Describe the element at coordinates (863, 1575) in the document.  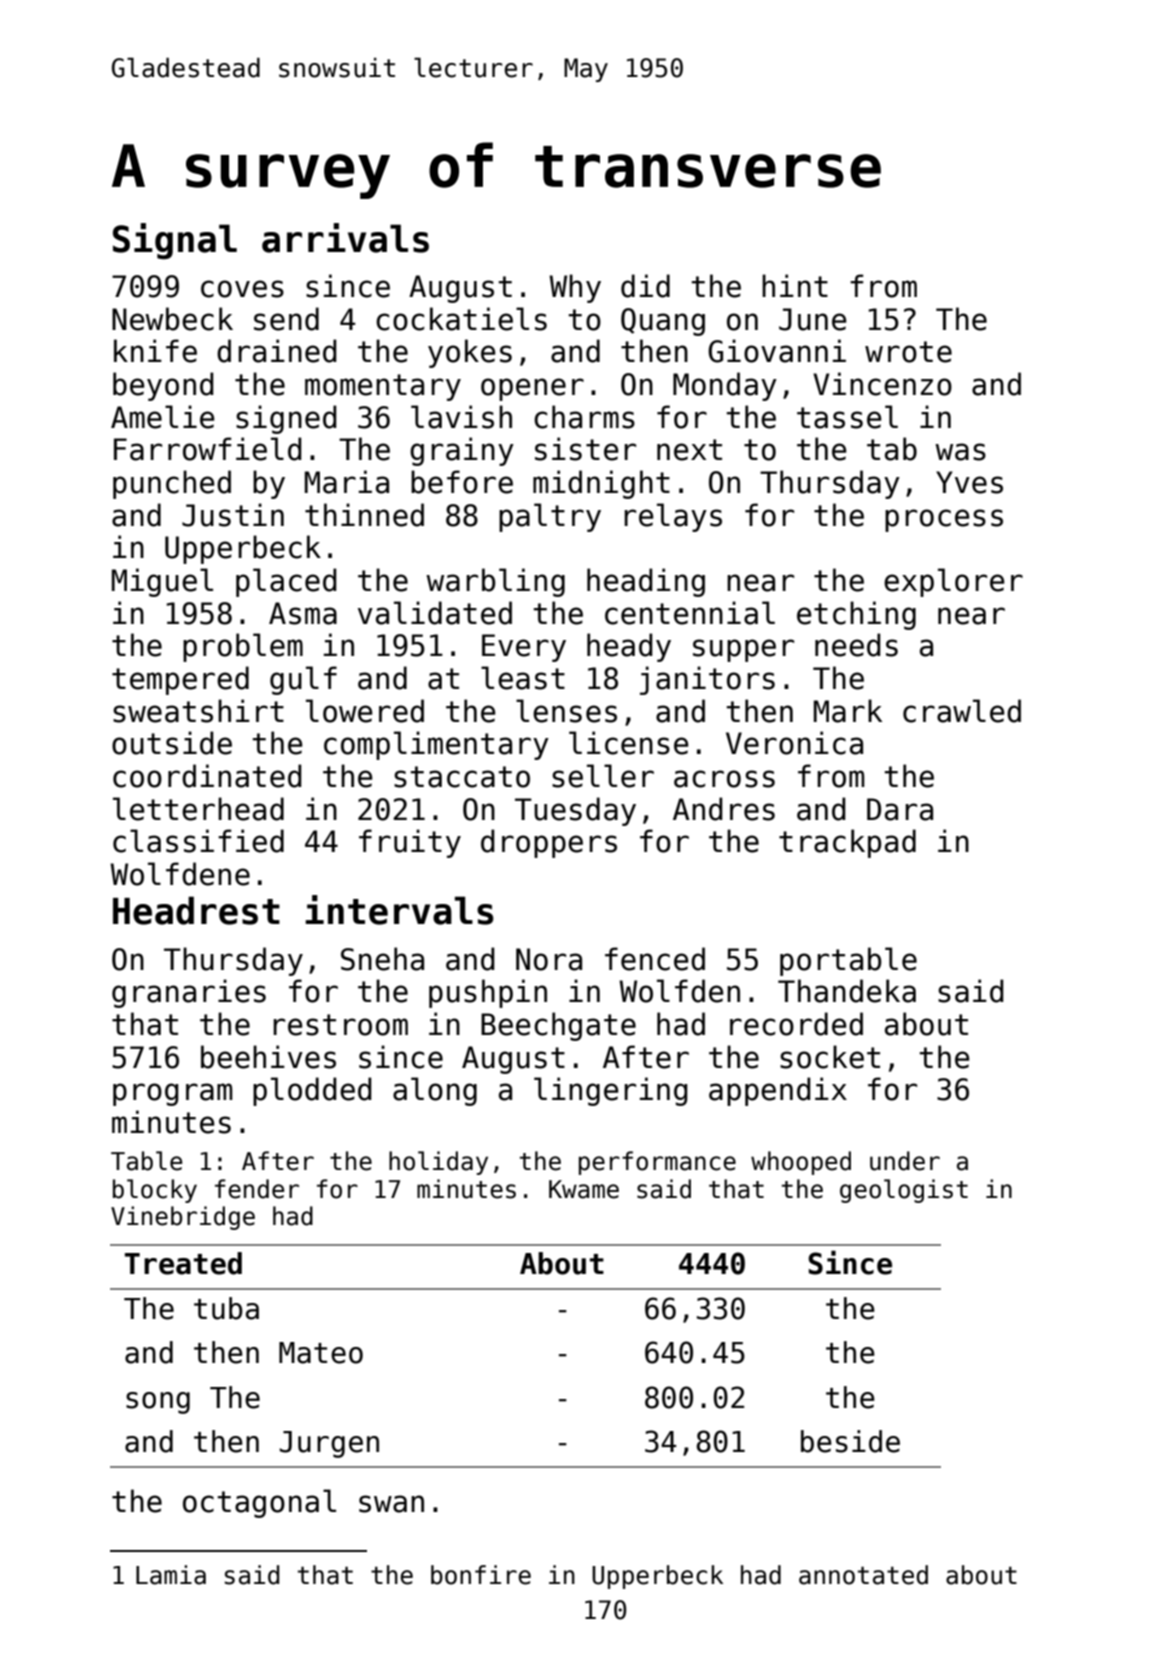
I see `annotated` at that location.
